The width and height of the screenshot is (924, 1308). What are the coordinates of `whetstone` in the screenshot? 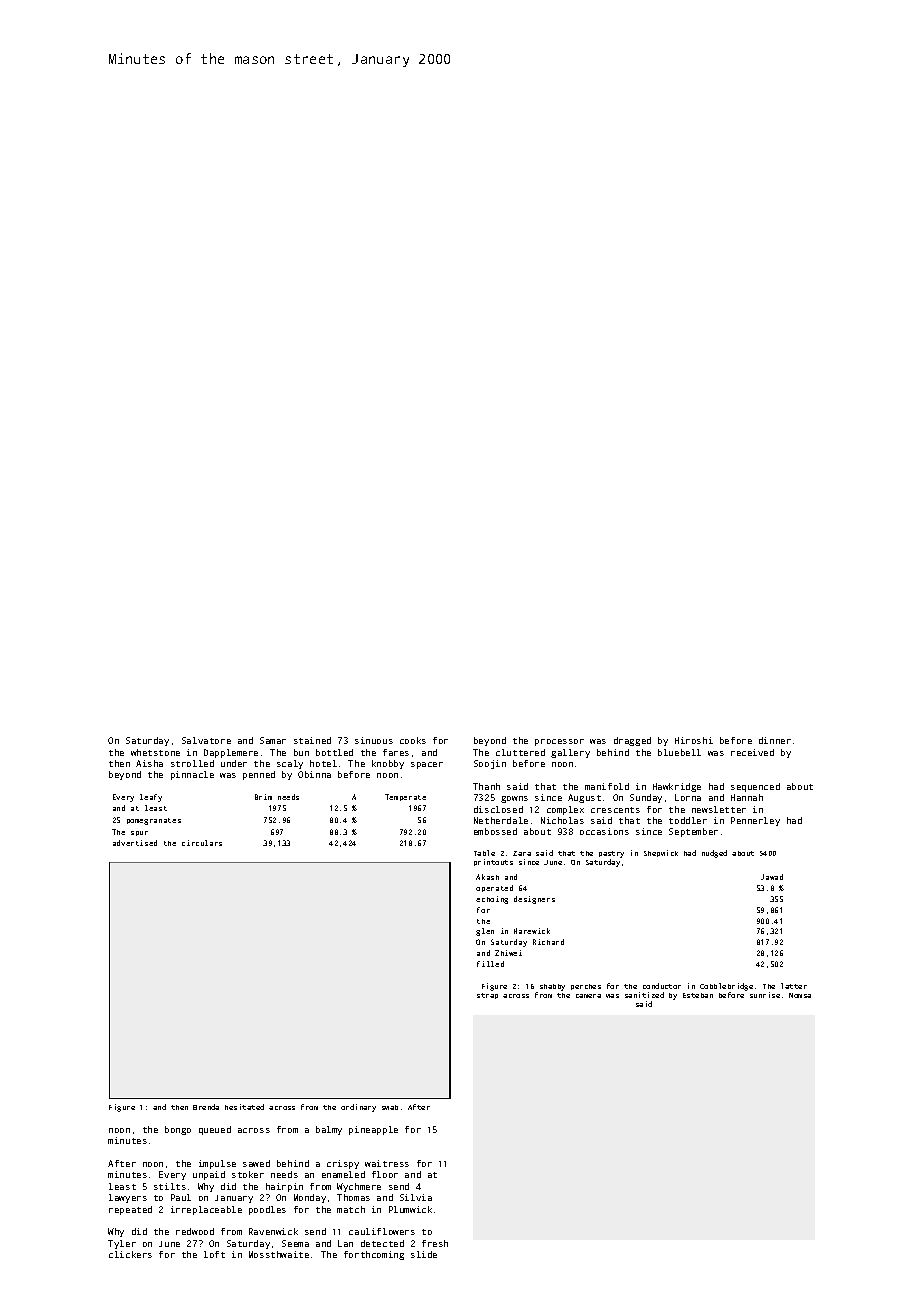 It's located at (155, 752).
